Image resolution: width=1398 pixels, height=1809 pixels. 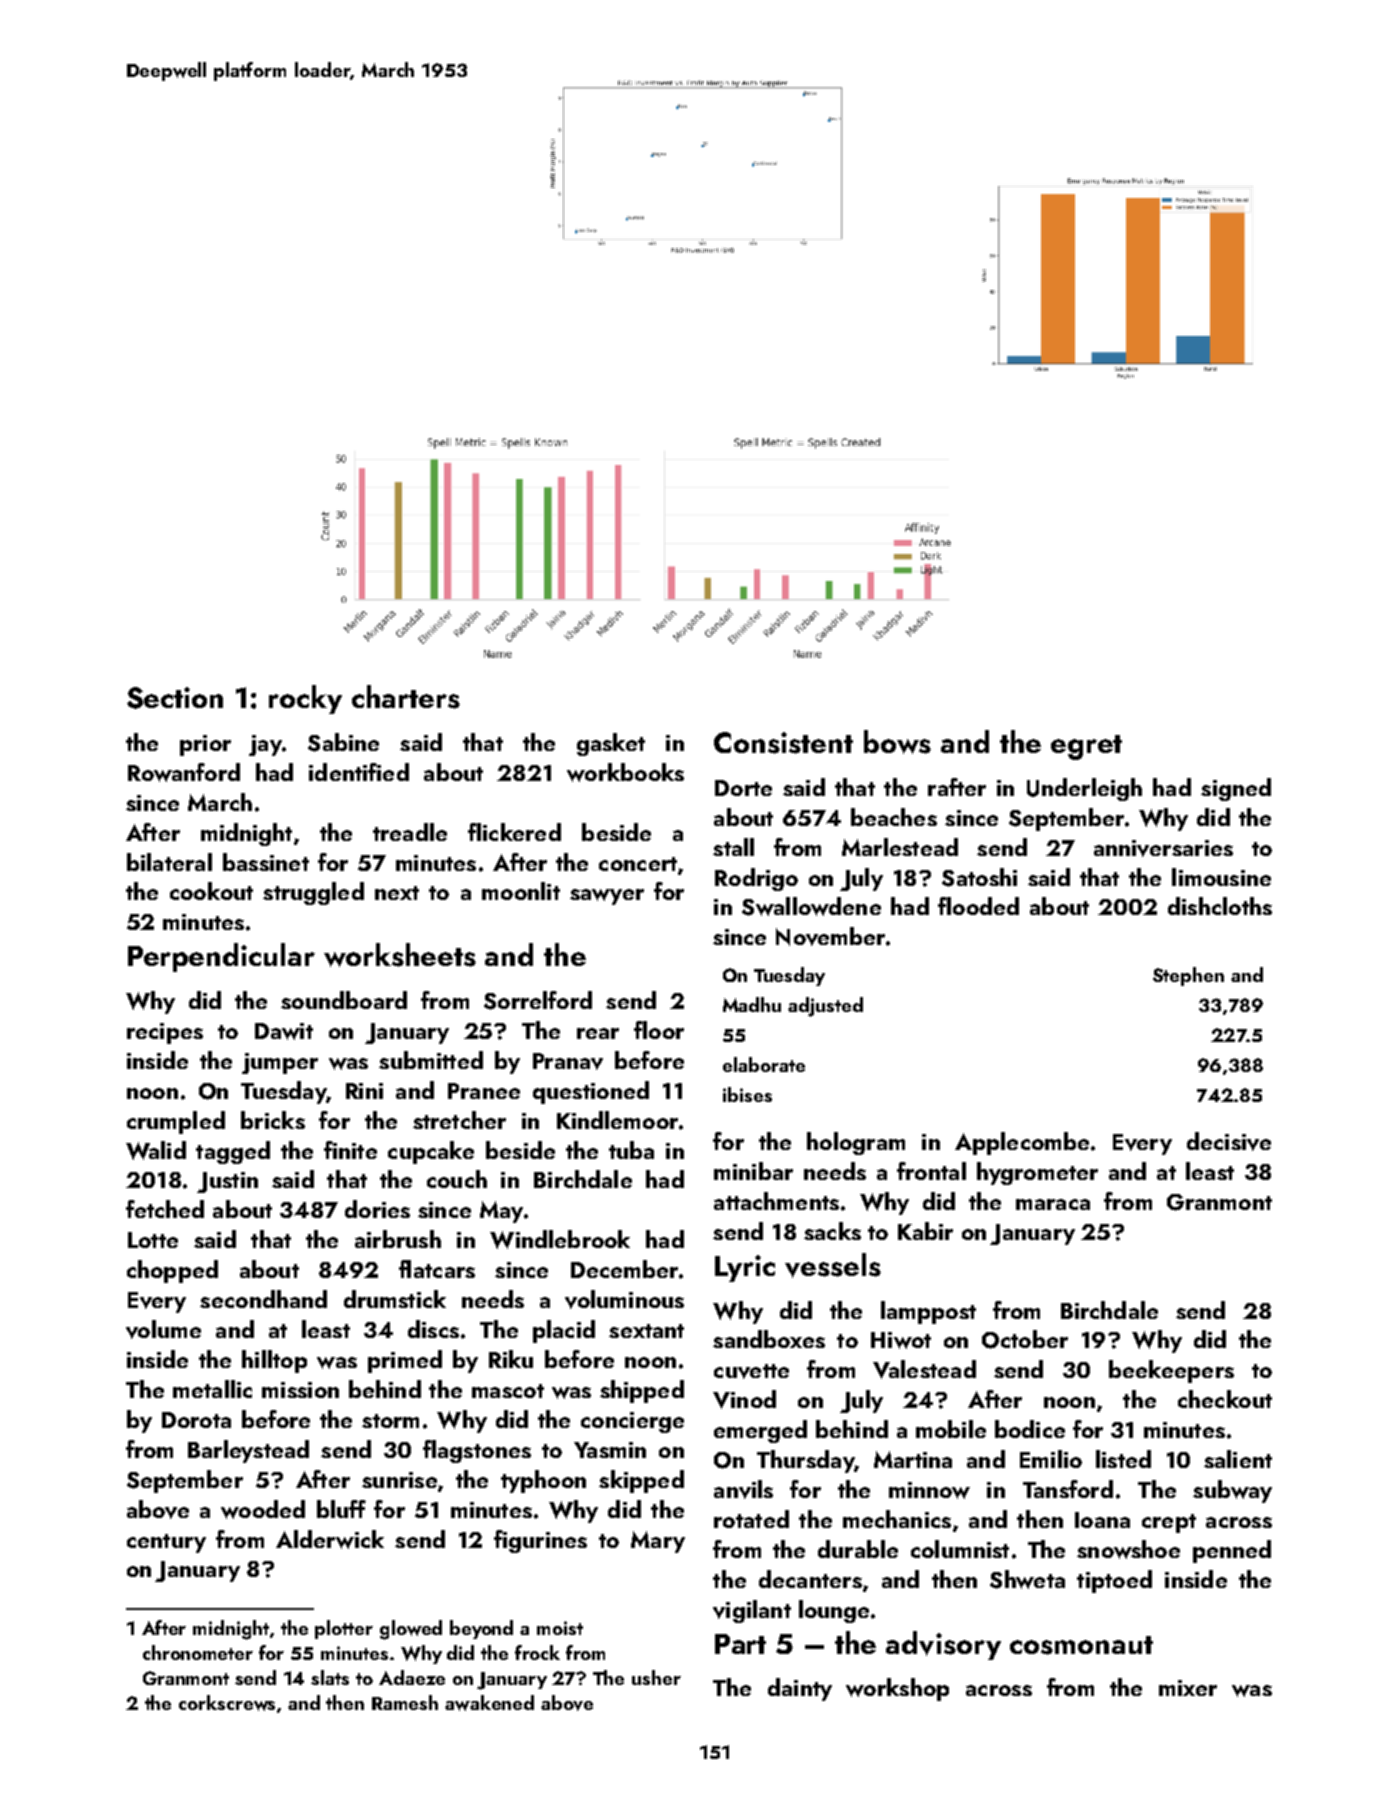 What do you see at coordinates (897, 1519) in the screenshot?
I see `mechanics` at bounding box center [897, 1519].
